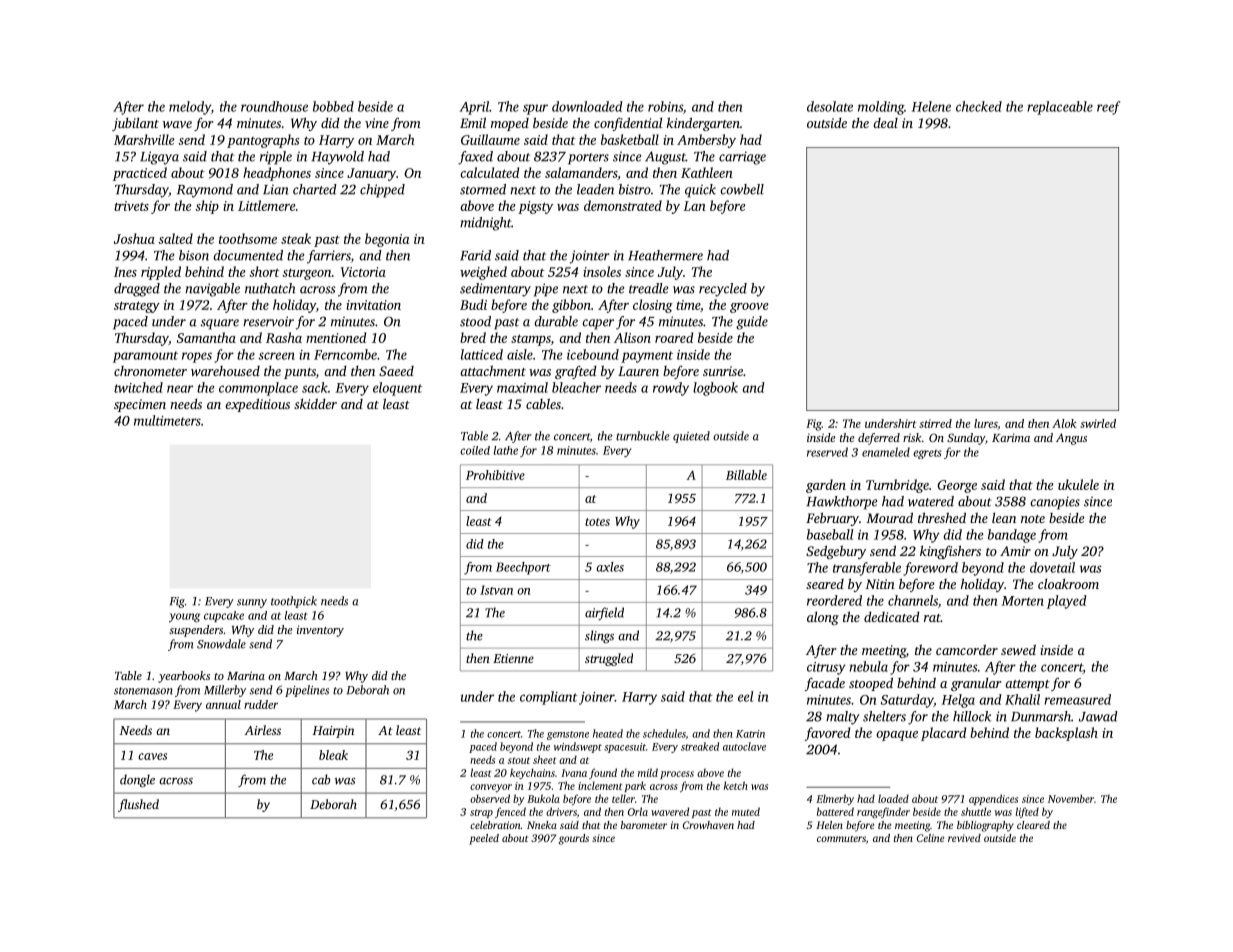  Describe the element at coordinates (979, 106) in the screenshot. I see `checked` at that location.
